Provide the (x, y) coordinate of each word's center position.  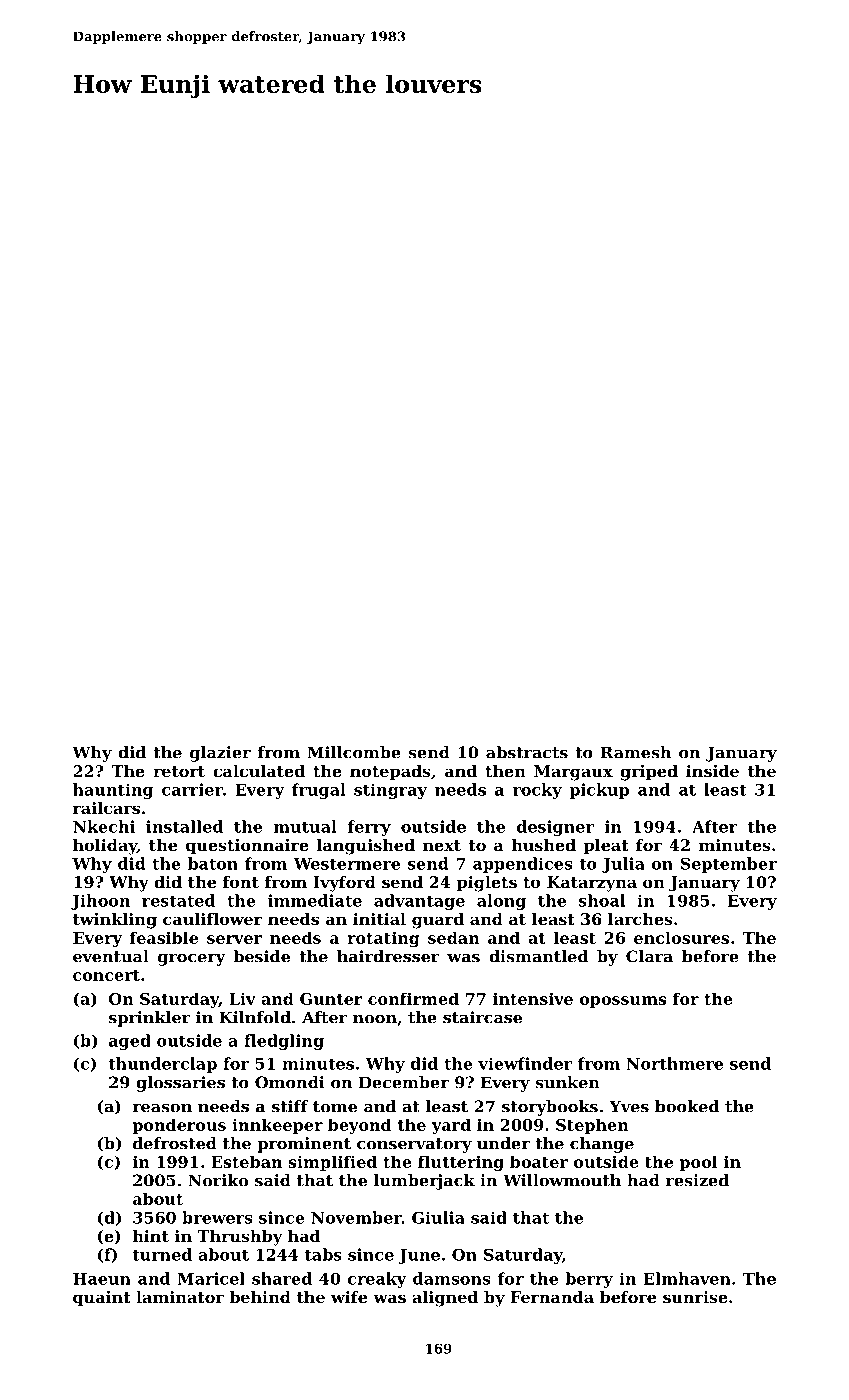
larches (640, 919)
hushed (544, 845)
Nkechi (104, 826)
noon (375, 1019)
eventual (111, 956)
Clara (649, 956)
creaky (377, 1280)
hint (151, 1236)
